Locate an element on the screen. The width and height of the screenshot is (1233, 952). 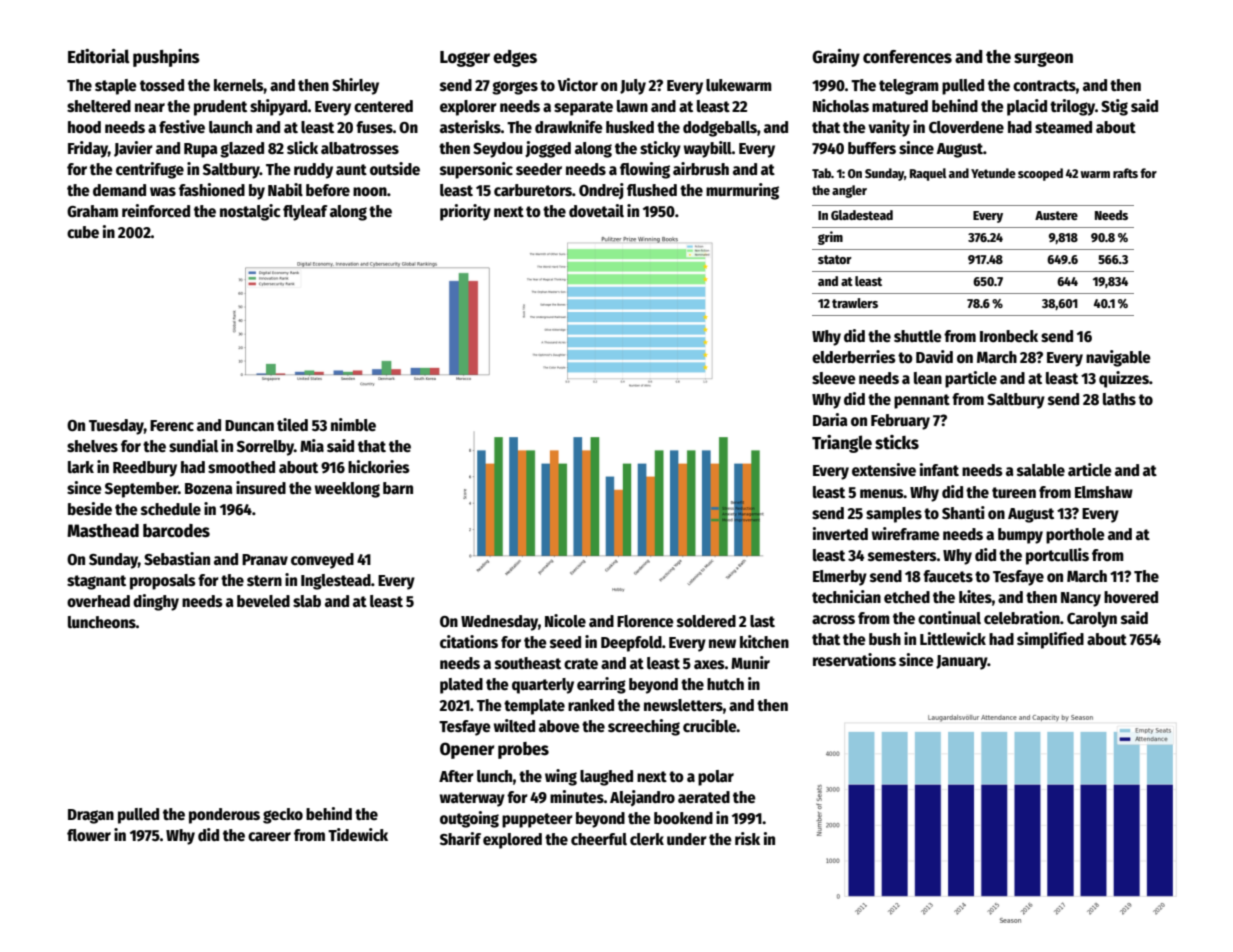
near is located at coordinates (150, 107).
